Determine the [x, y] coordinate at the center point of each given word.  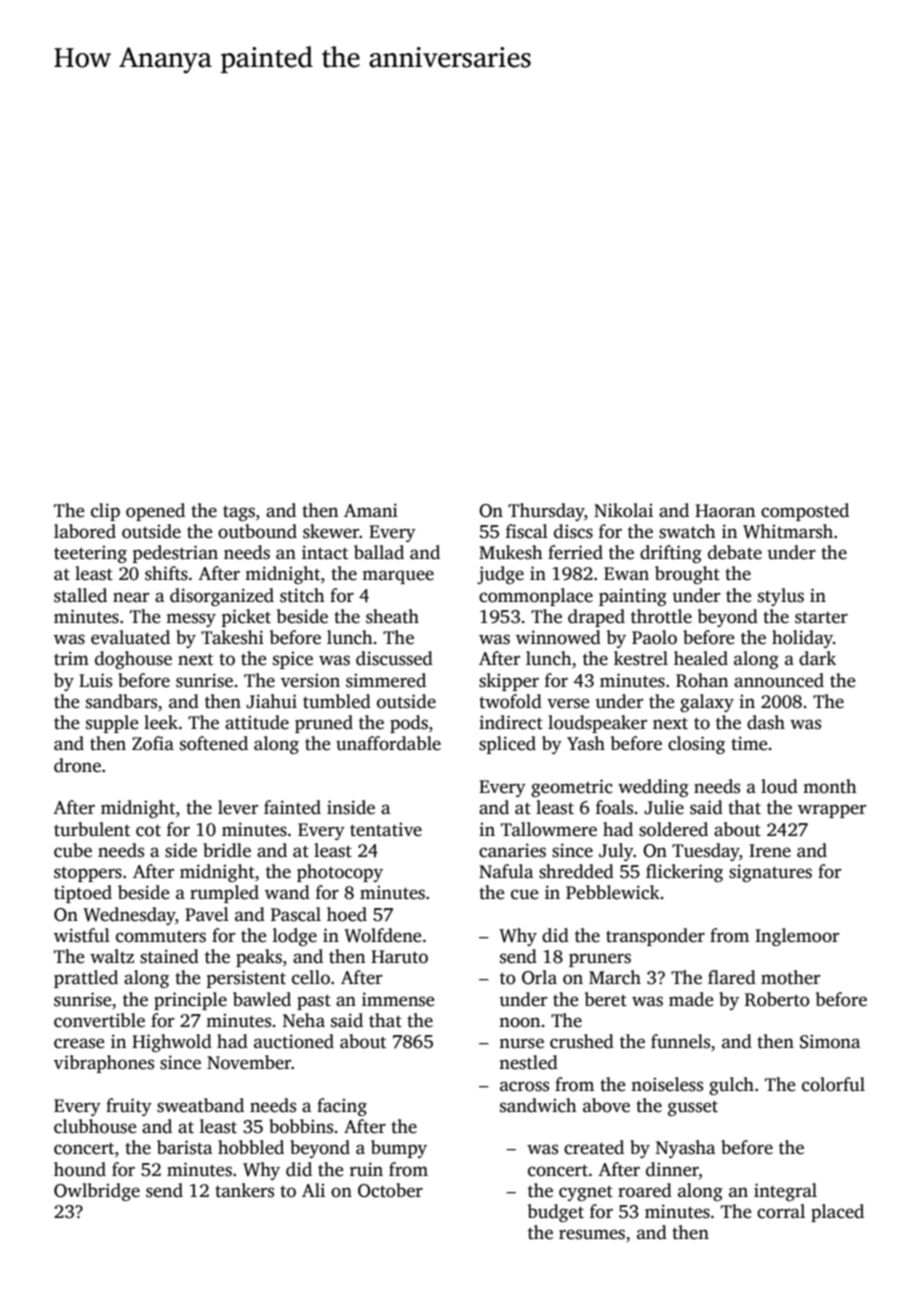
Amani [371, 510]
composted [805, 512]
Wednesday [129, 916]
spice [293, 660]
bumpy [399, 1149]
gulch [731, 1086]
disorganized [222, 597]
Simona [830, 1041]
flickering [684, 873]
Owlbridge [97, 1192]
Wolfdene [383, 935]
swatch [687, 531]
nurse [521, 1043]
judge [500, 575]
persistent [246, 979]
